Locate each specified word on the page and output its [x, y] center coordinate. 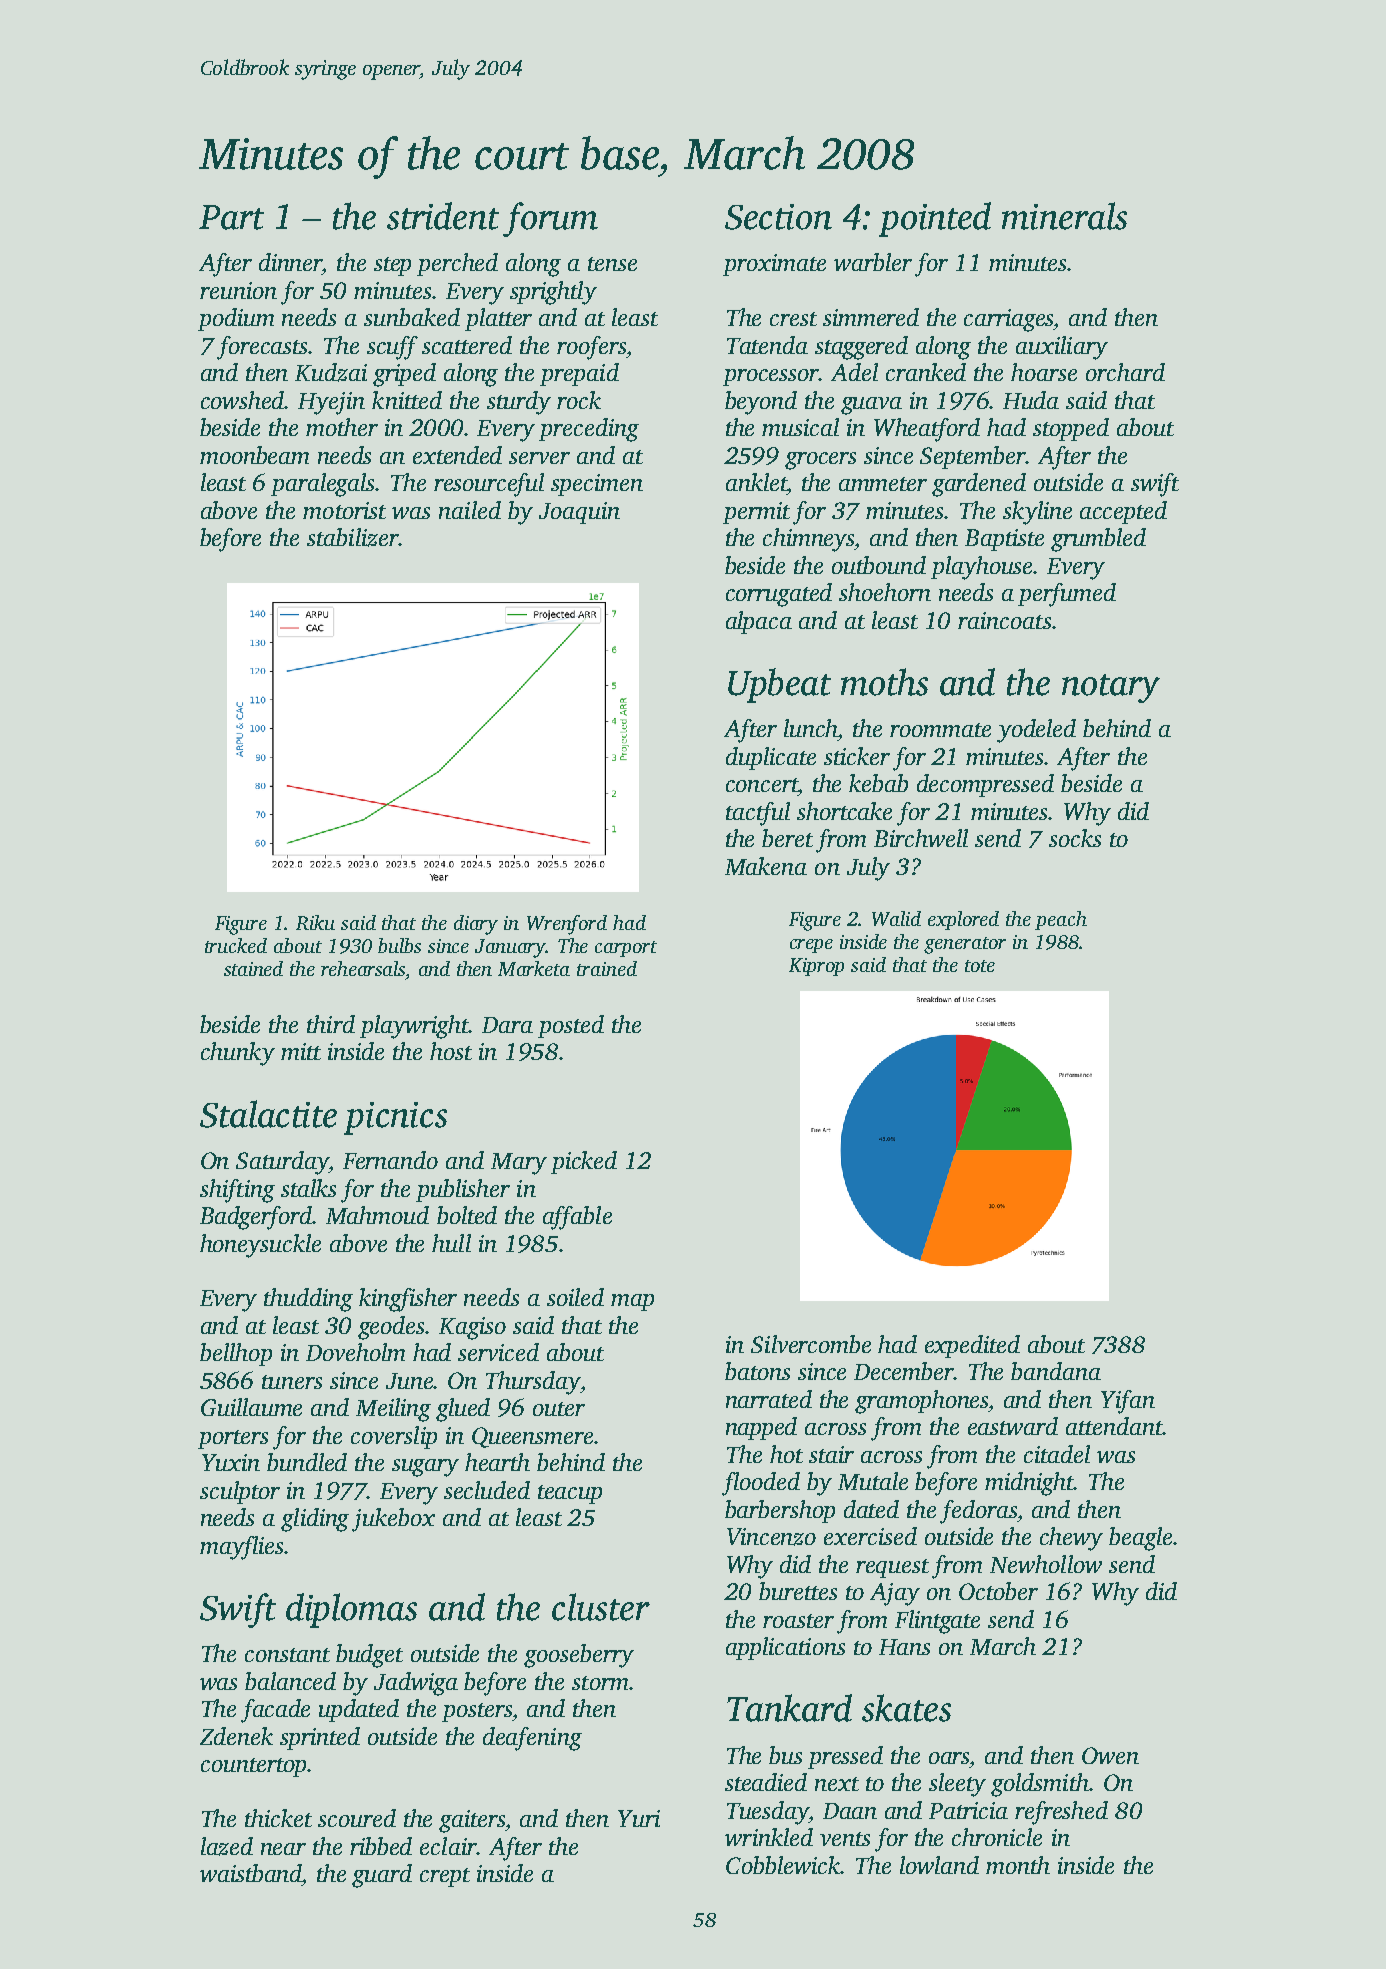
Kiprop [816, 967]
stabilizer [353, 537]
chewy [1071, 1539]
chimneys [809, 540]
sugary [425, 1468]
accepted [1123, 512]
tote [980, 966]
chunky [238, 1054]
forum [550, 219]
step [392, 266]
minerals [1064, 216]
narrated [769, 1399]
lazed [227, 1846]
